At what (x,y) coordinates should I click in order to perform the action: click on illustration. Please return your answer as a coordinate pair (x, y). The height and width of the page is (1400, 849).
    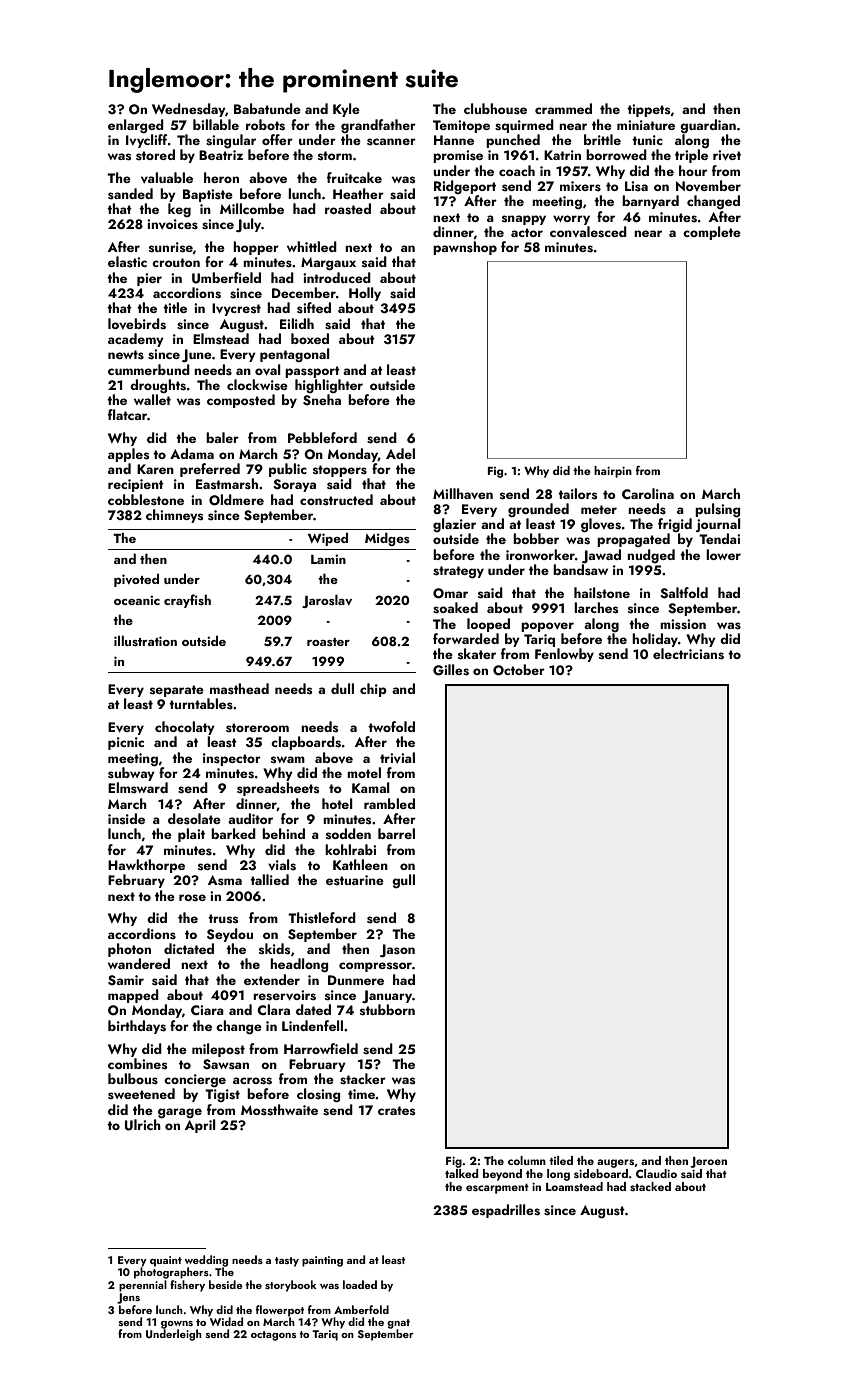
    Looking at the image, I should click on (145, 640).
